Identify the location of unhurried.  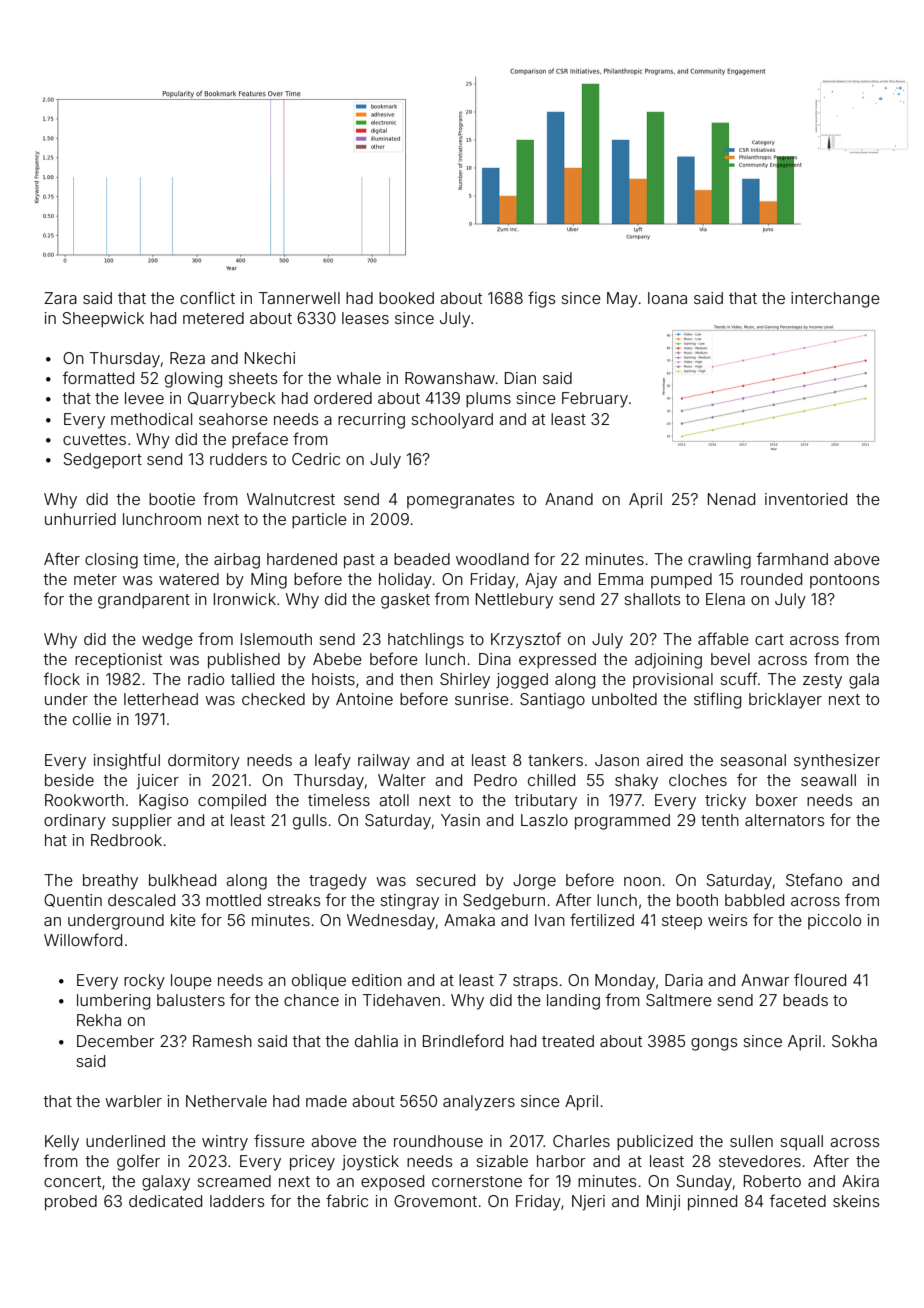
(80, 519).
